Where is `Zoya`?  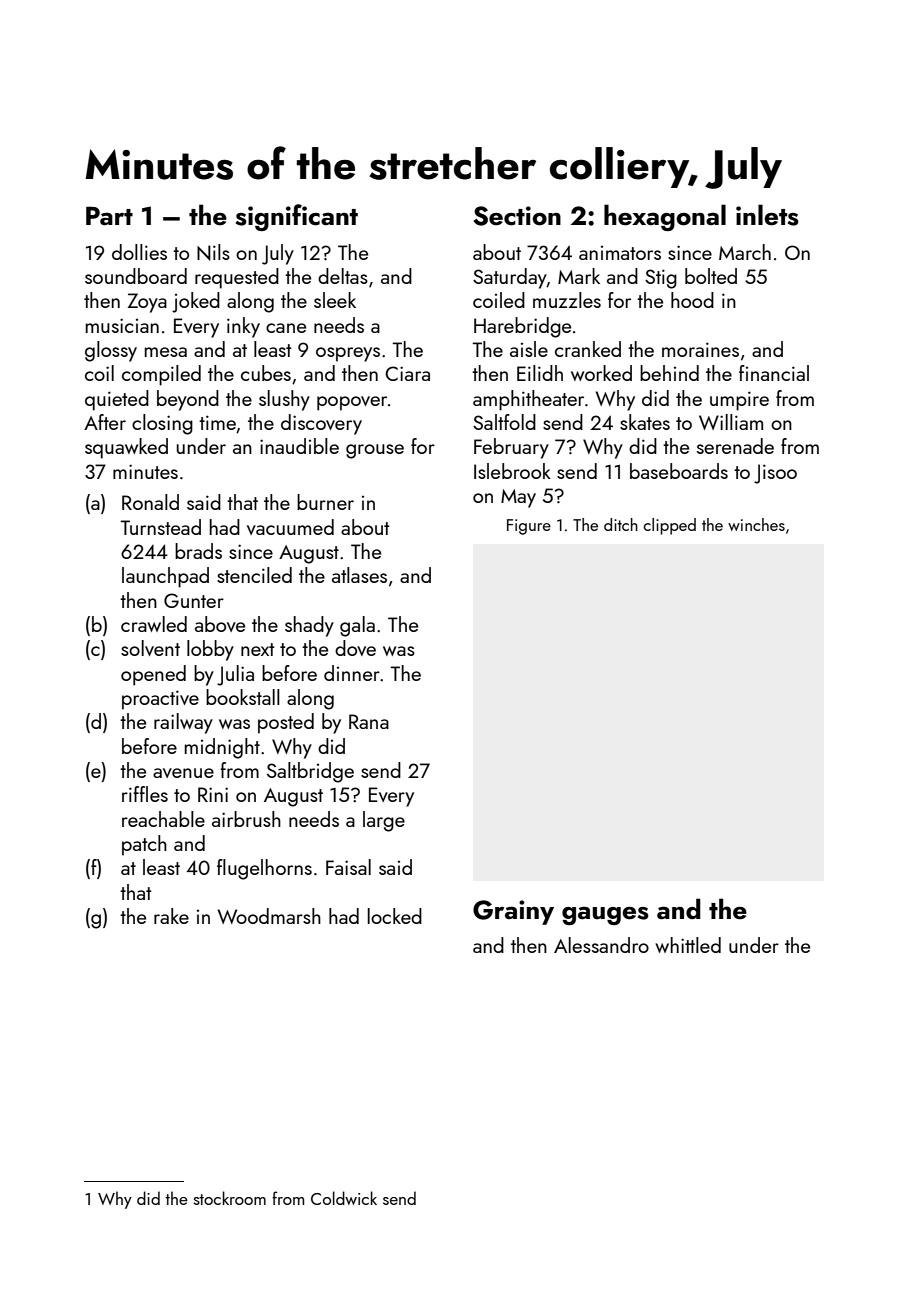
Zoya is located at coordinates (147, 303).
